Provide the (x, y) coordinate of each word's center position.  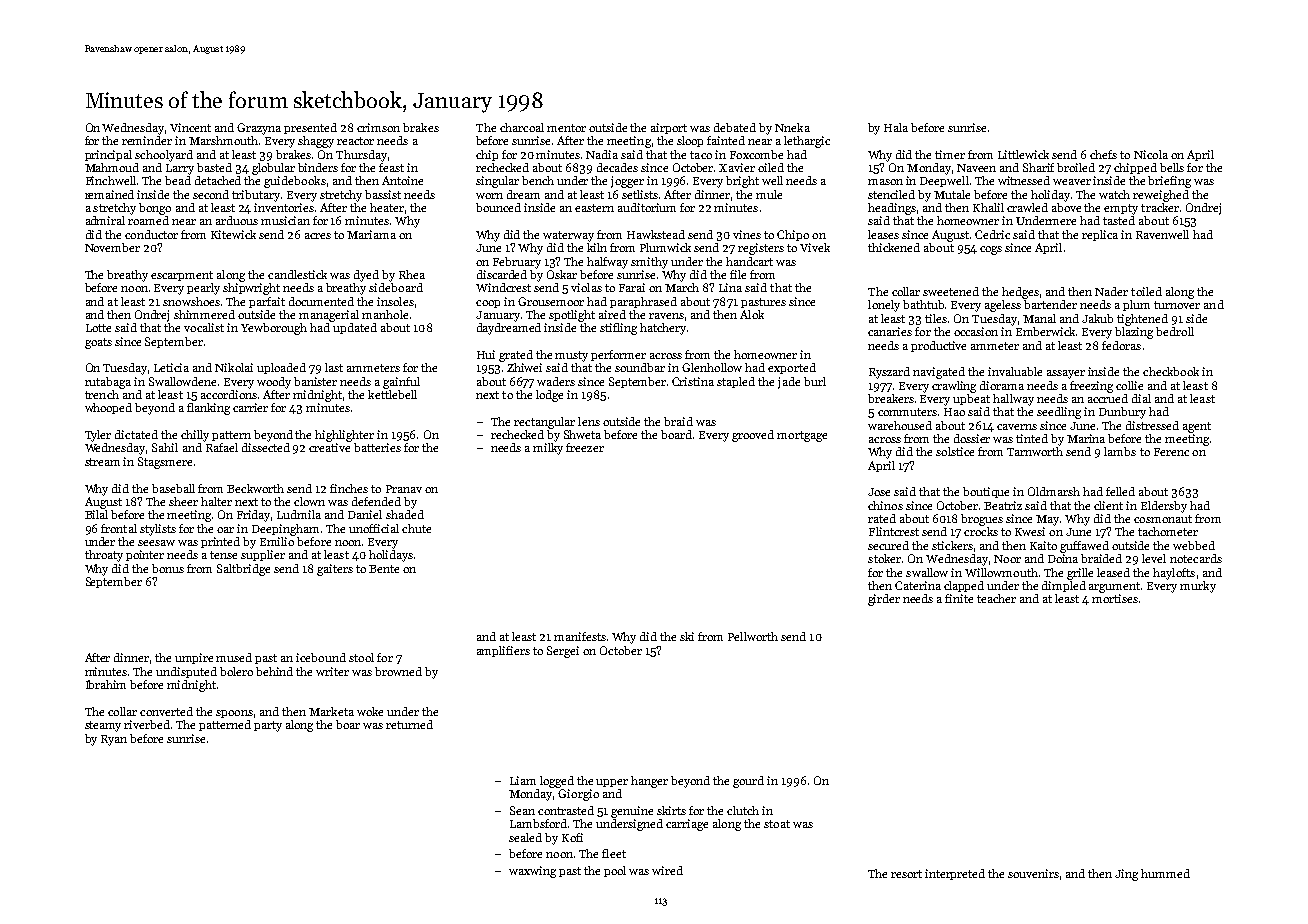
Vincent (190, 127)
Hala (896, 127)
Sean (522, 810)
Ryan (114, 740)
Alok (752, 314)
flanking (208, 409)
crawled (1027, 207)
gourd (748, 782)
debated (735, 127)
